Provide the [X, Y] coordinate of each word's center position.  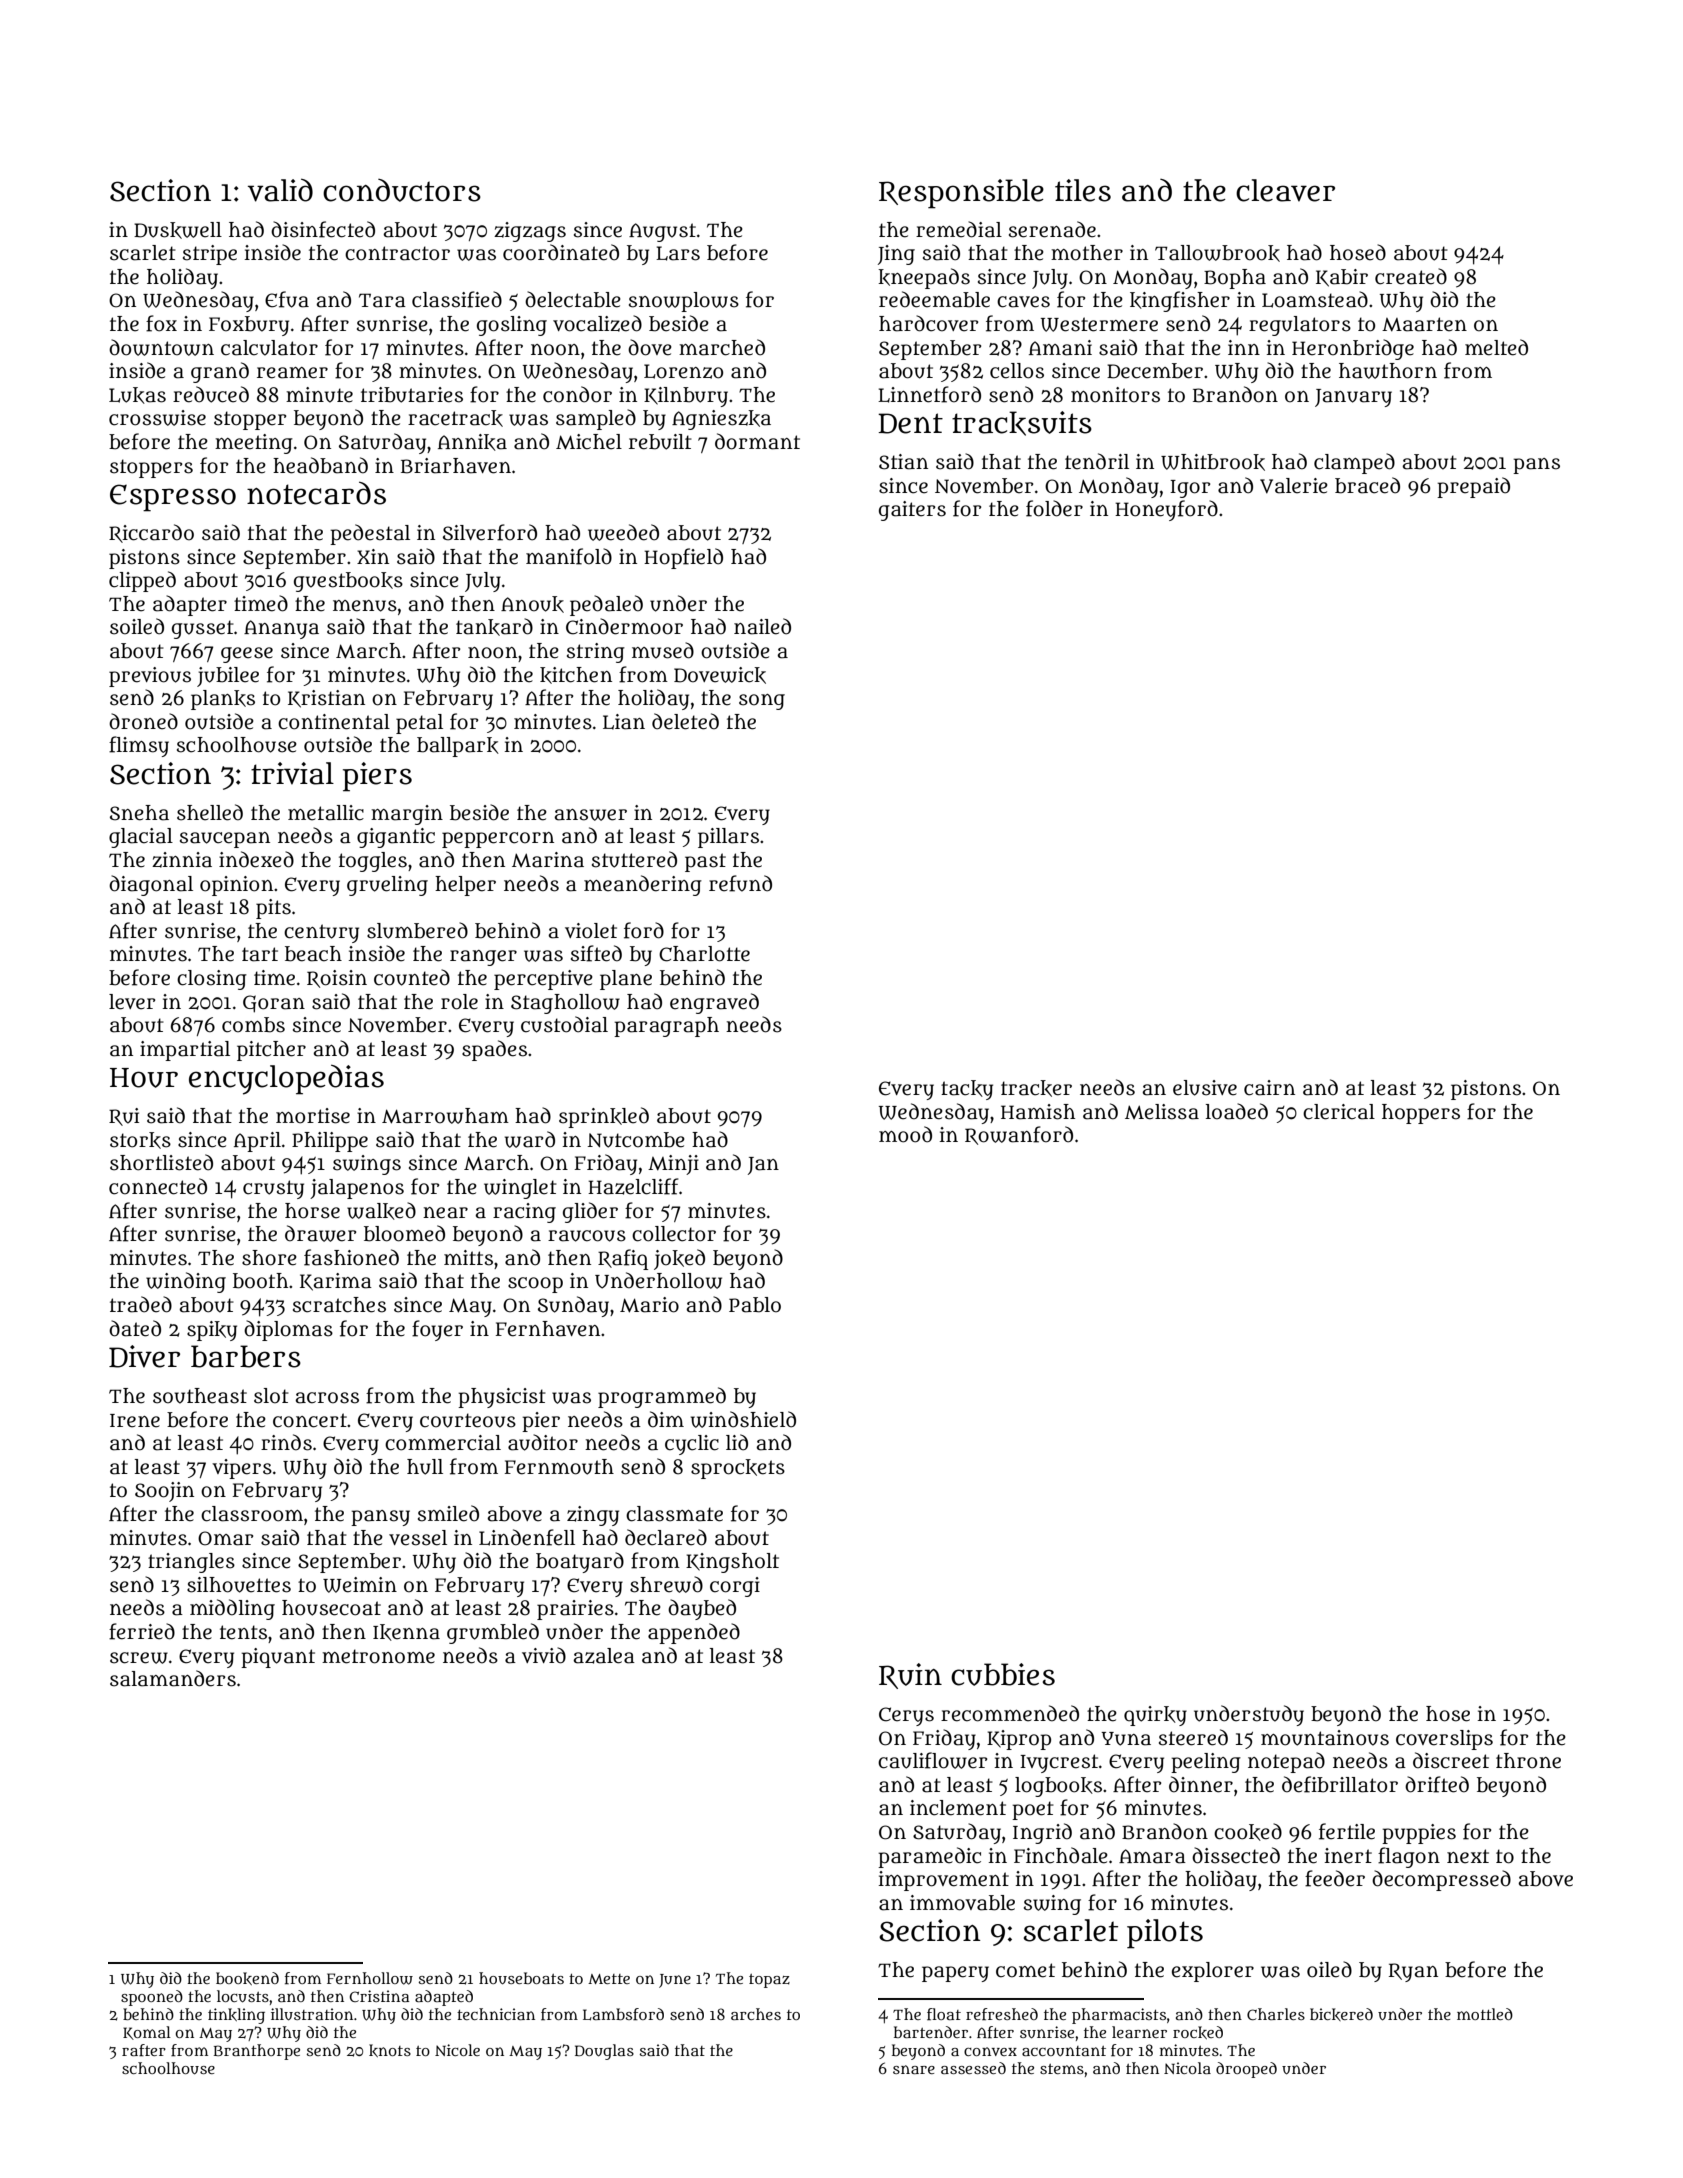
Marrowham [445, 1116]
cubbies [1003, 1674]
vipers [242, 1469]
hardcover [928, 323]
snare [914, 2069]
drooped [1246, 2070]
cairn [1269, 1088]
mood [905, 1134]
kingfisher [1180, 301]
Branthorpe [257, 2052]
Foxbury [249, 326]
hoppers [1421, 1114]
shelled [210, 812]
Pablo [755, 1305]
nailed [762, 626]
